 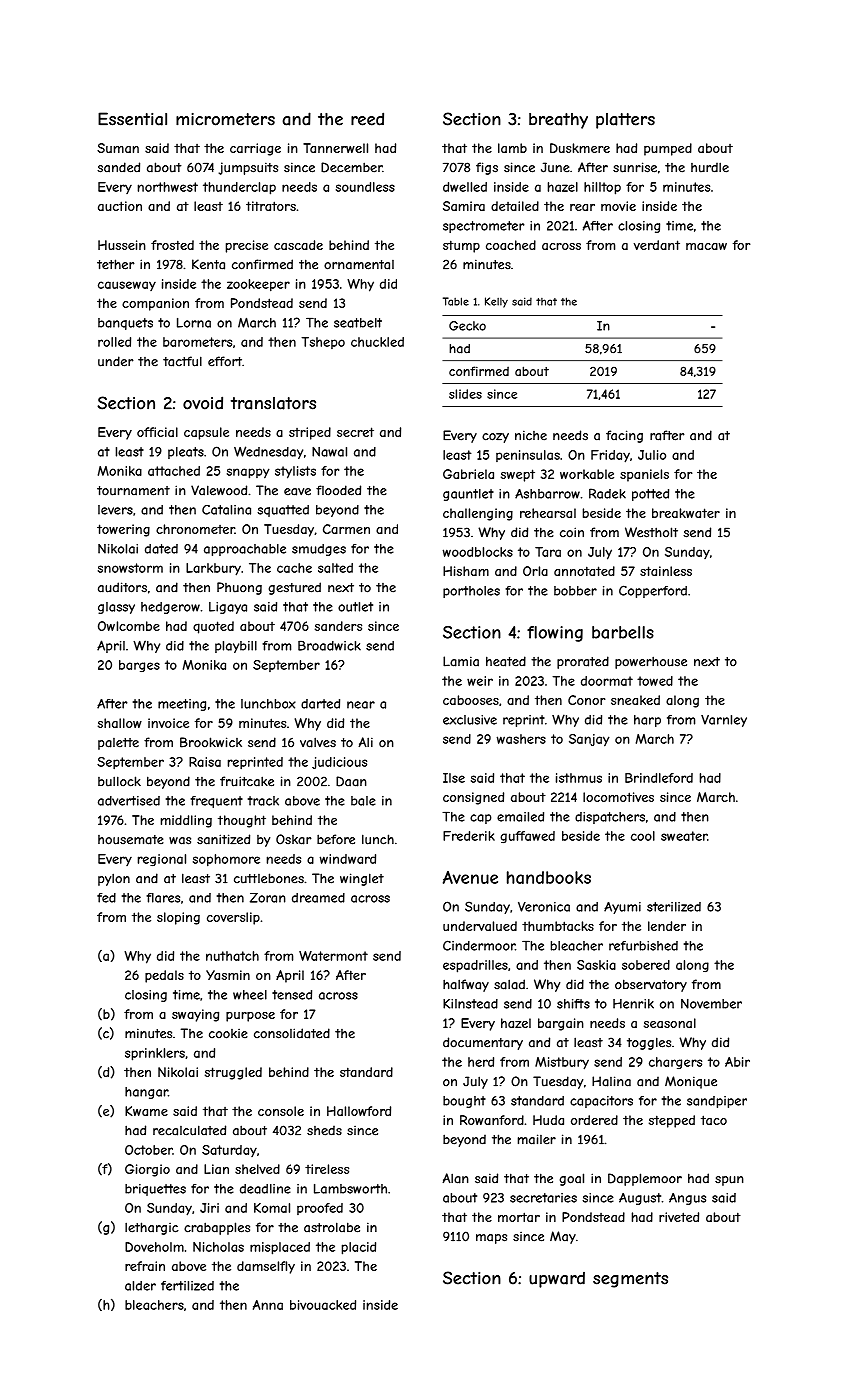 What do you see at coordinates (491, 1239) in the document?
I see `maps` at bounding box center [491, 1239].
